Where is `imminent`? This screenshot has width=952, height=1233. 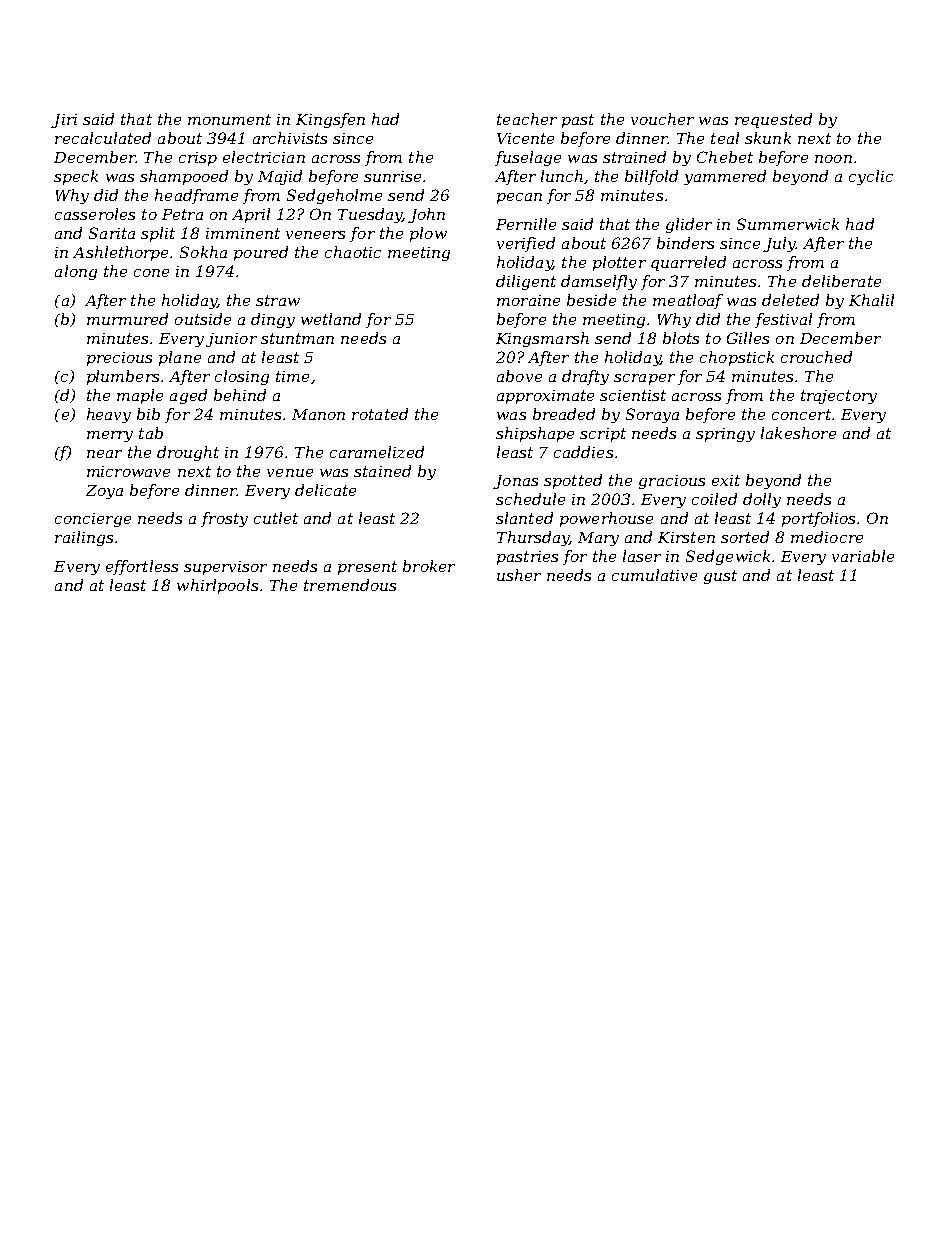 imminent is located at coordinates (243, 233).
